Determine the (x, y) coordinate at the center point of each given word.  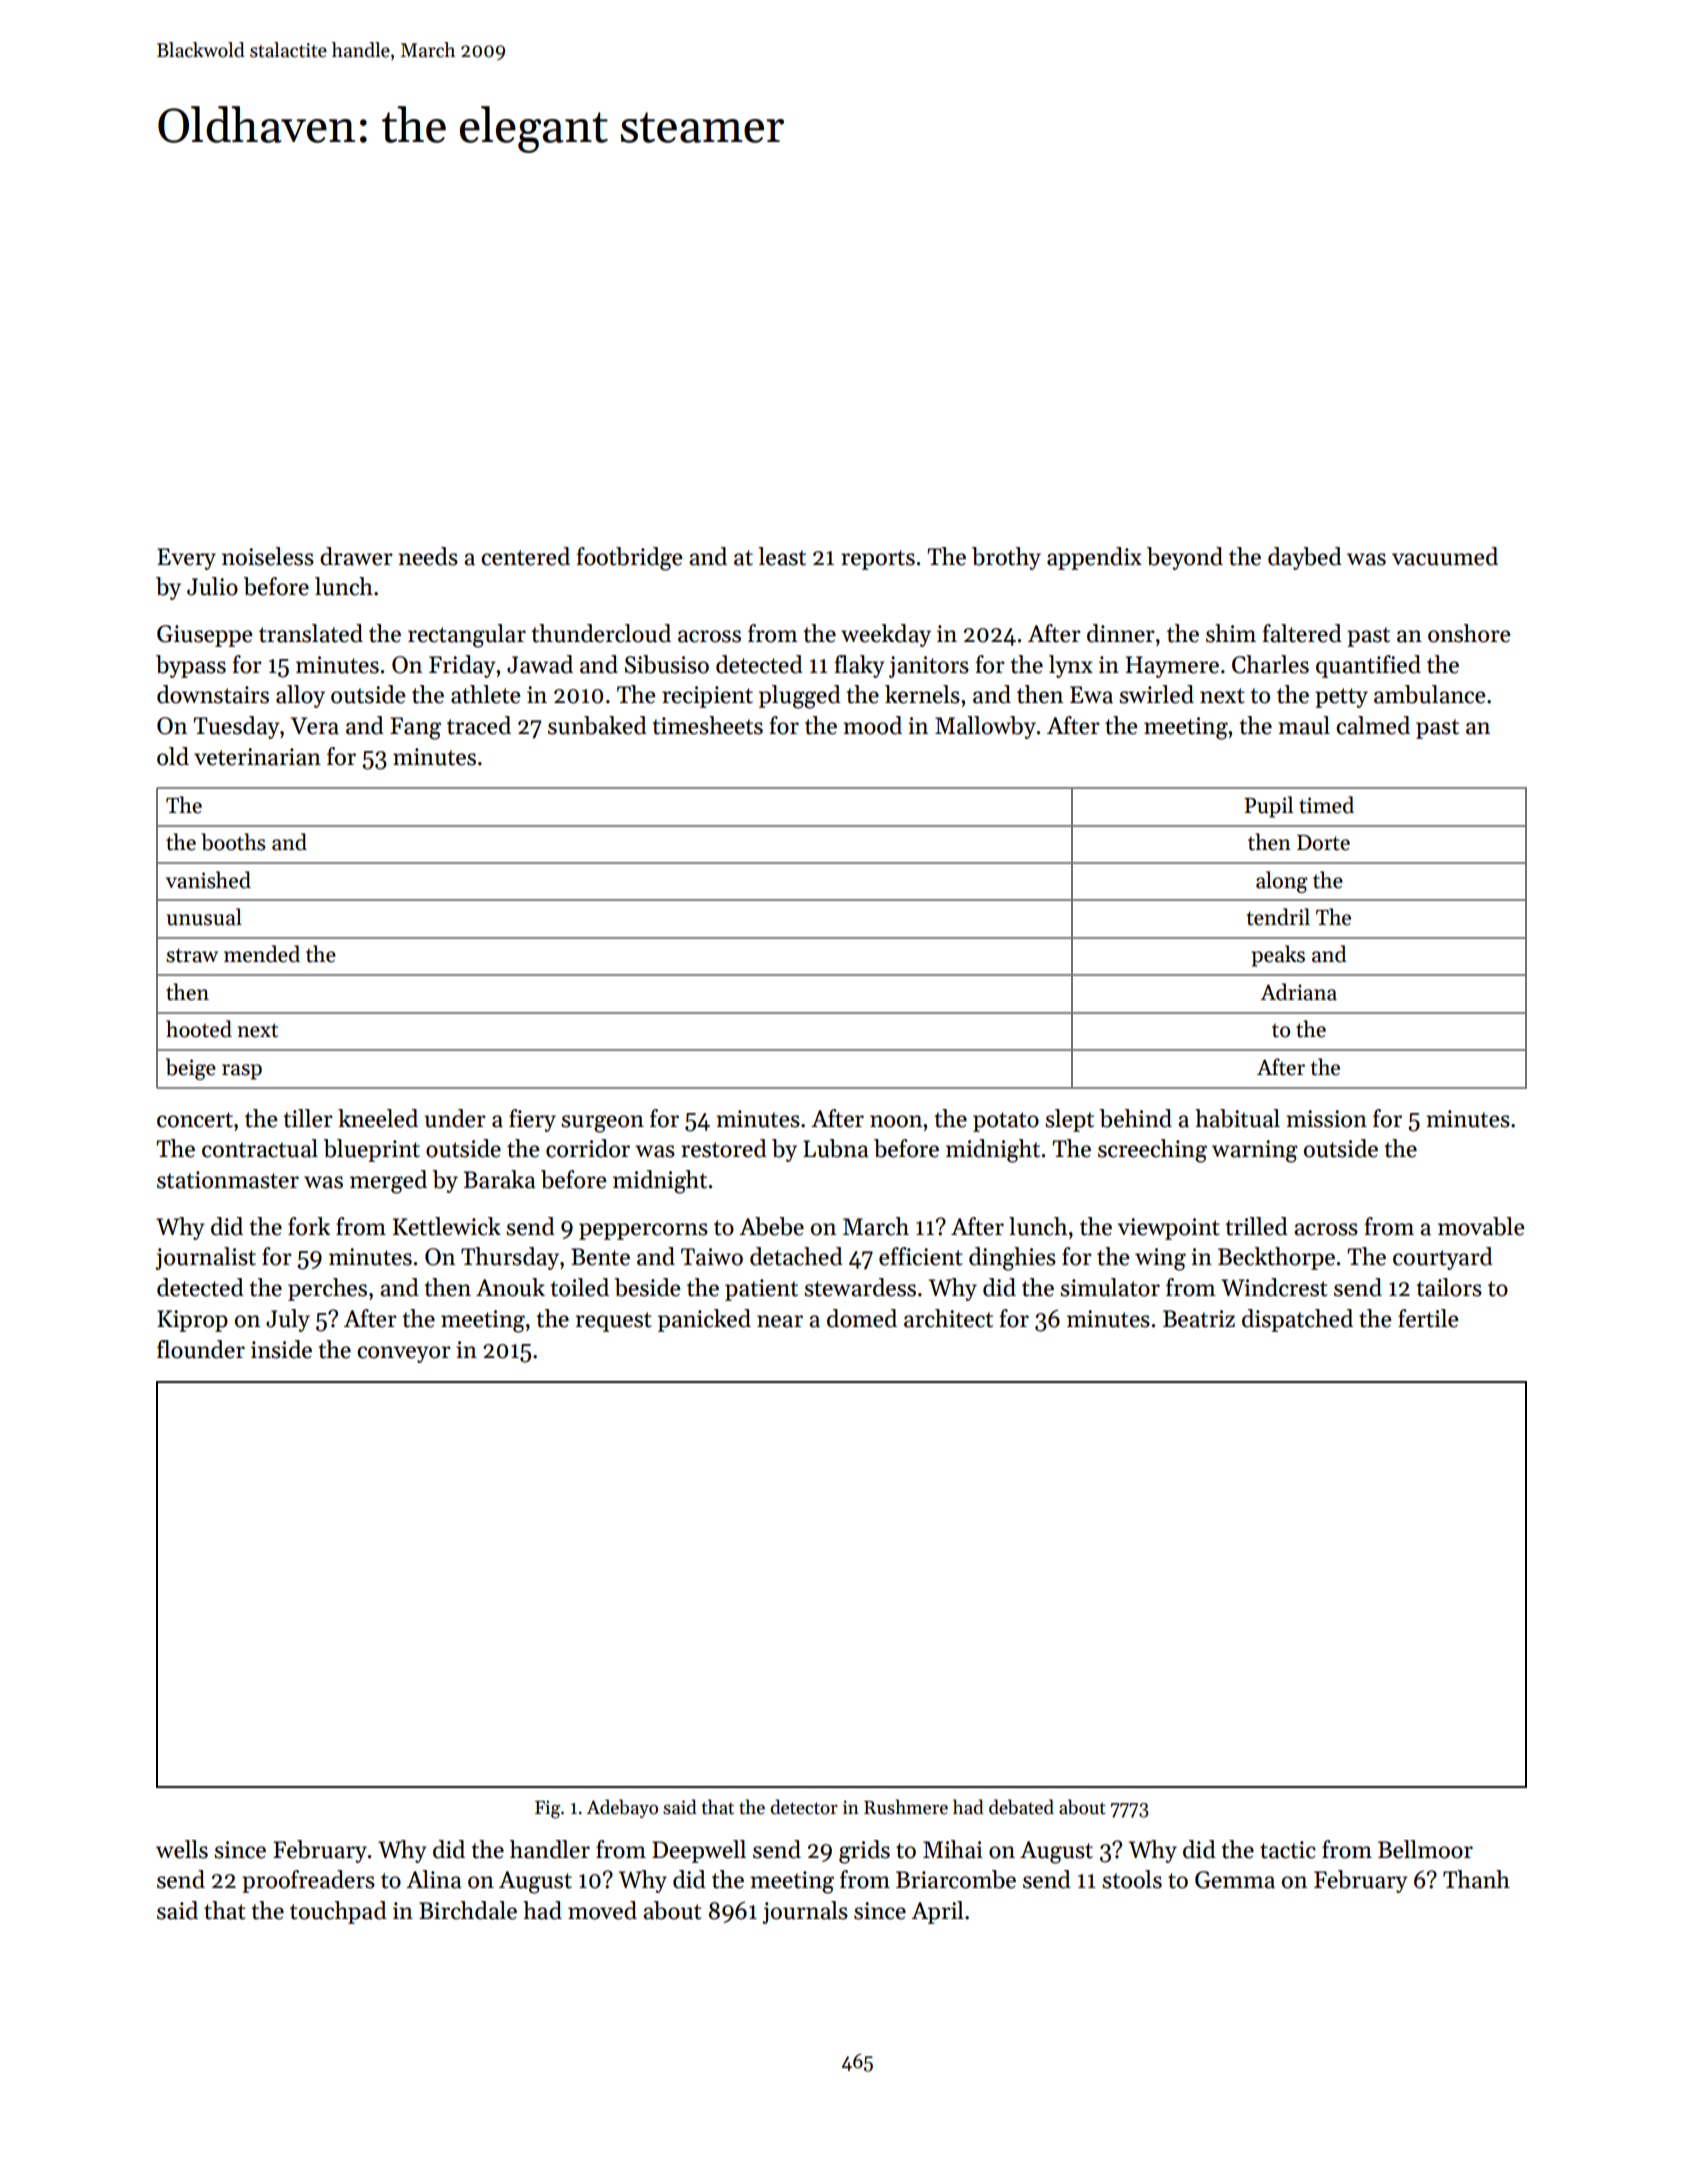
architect (948, 1318)
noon (896, 1121)
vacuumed (1445, 556)
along (1282, 882)
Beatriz (1199, 1319)
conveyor (404, 1354)
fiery (532, 1120)
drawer (356, 556)
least (782, 556)
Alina (434, 1879)
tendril (1278, 917)
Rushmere (906, 1807)
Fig (547, 1809)
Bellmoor (1425, 1849)
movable (1481, 1226)
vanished (208, 880)
